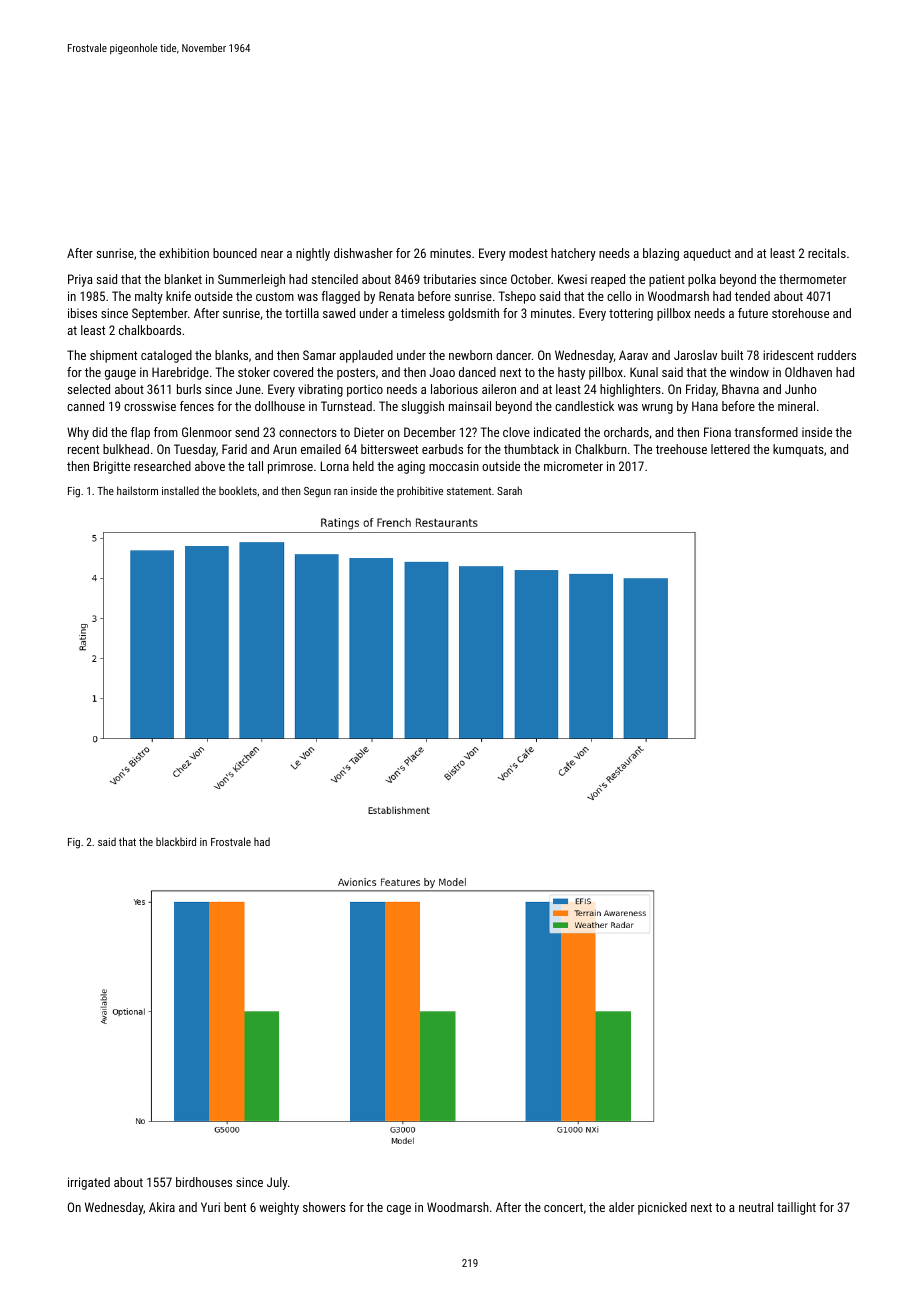 The width and height of the page is (924, 1308). Describe the element at coordinates (363, 253) in the page. I see `dishwasher` at that location.
